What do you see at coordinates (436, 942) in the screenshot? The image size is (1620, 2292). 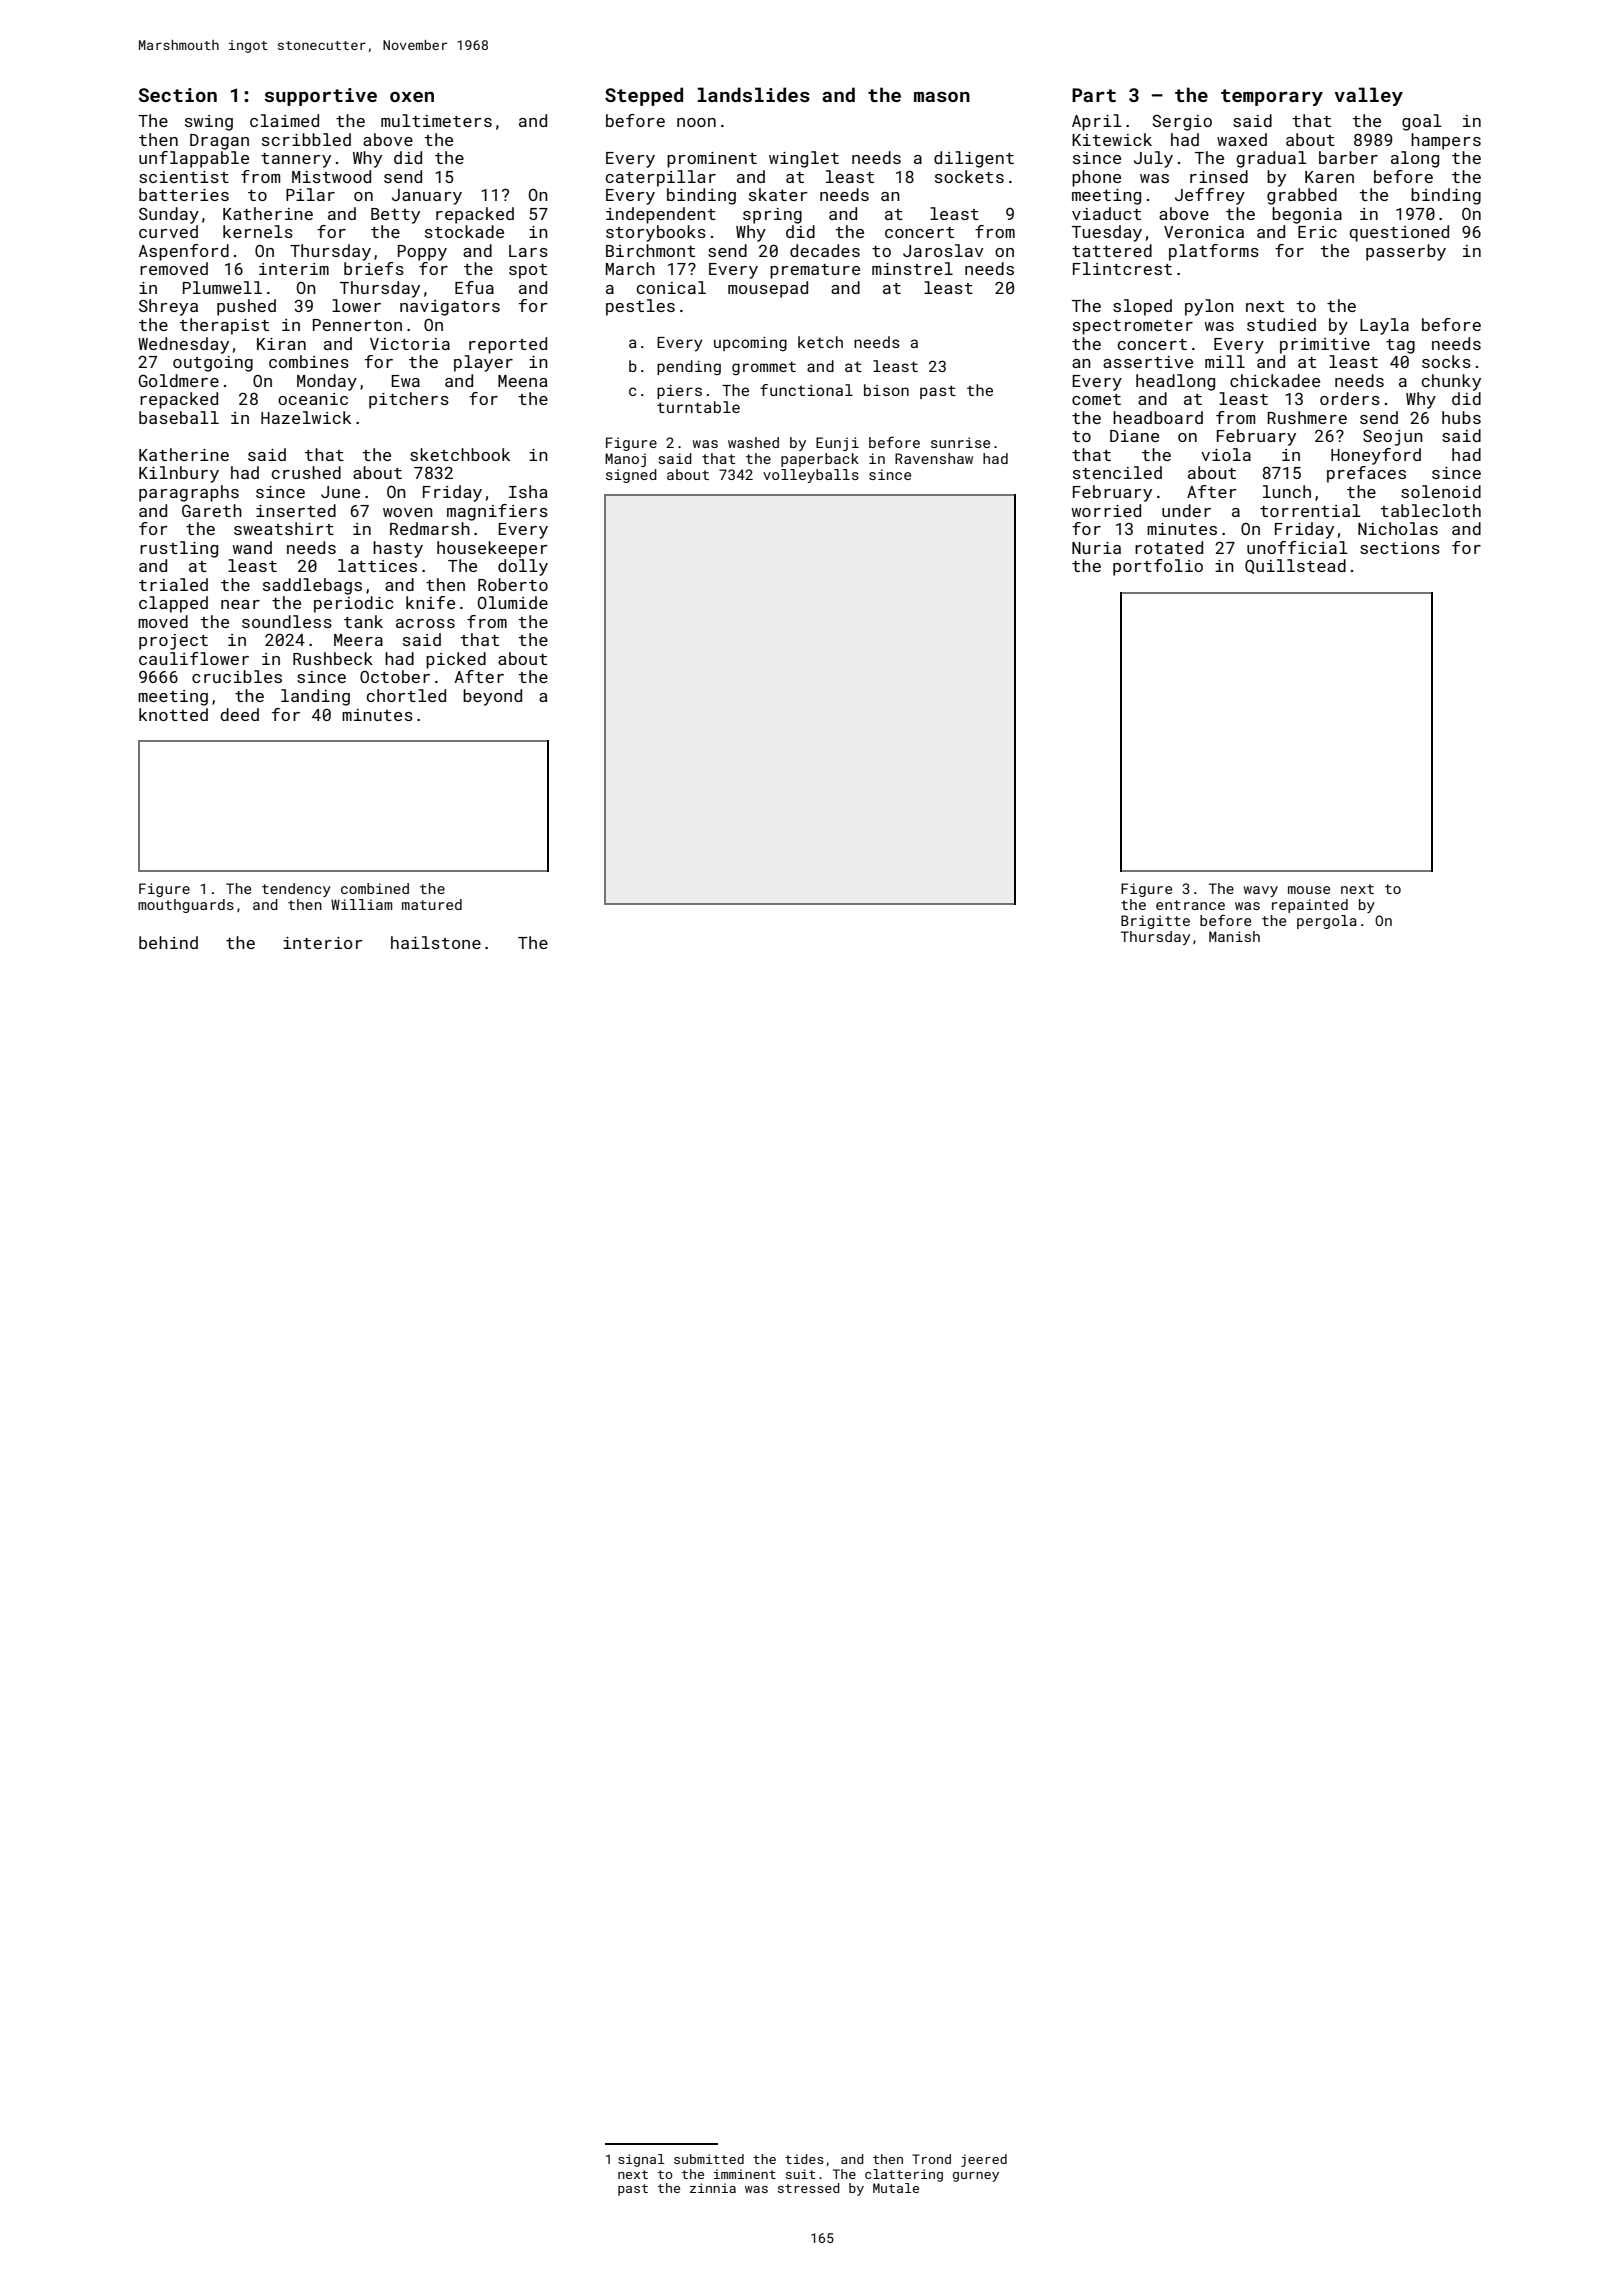 I see `hailstone` at bounding box center [436, 942].
